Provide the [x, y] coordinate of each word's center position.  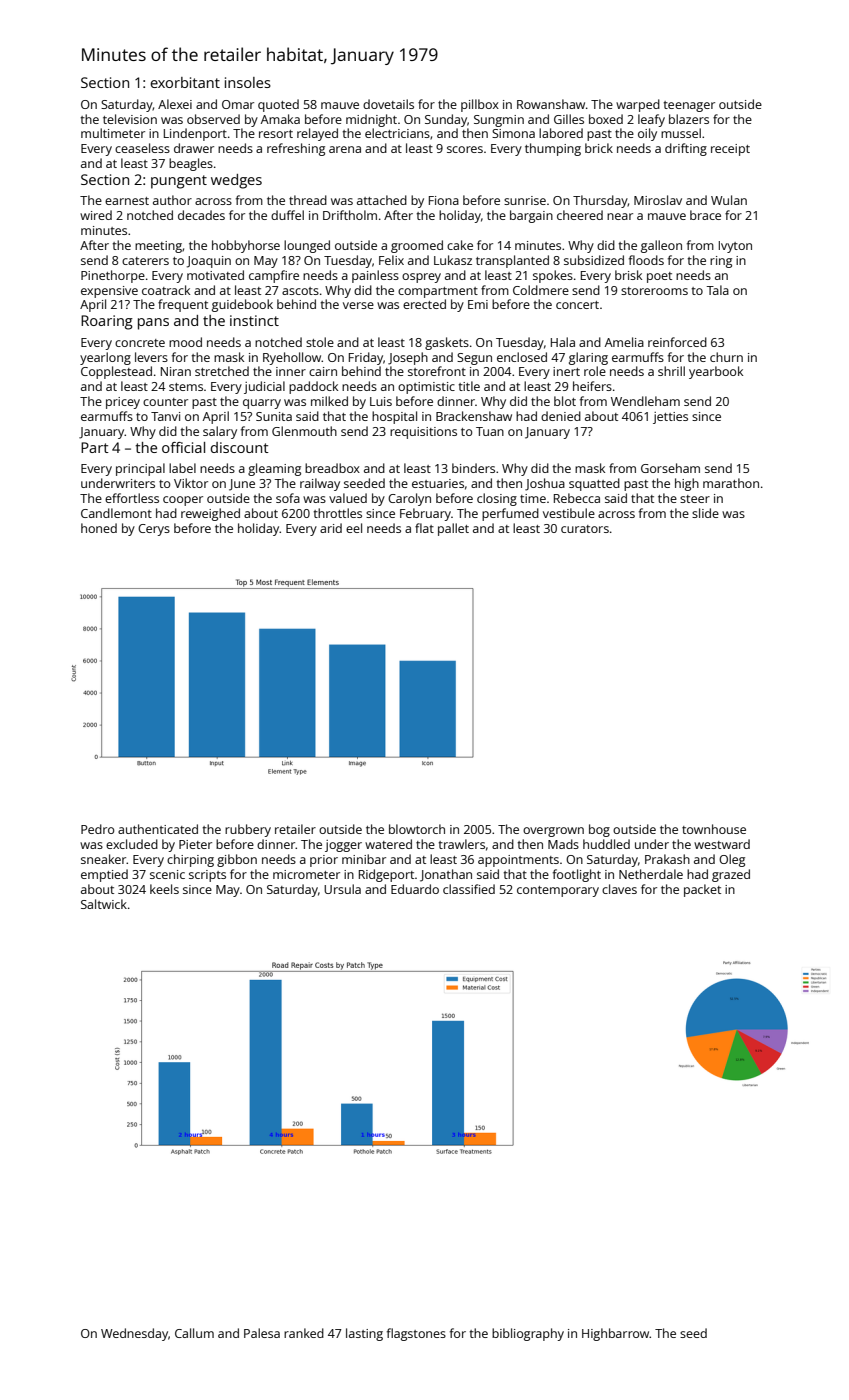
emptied [104, 875]
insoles [248, 82]
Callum [194, 1333]
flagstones [416, 1334]
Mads [563, 844]
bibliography [528, 1334]
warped [638, 105]
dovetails [388, 104]
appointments [518, 861]
